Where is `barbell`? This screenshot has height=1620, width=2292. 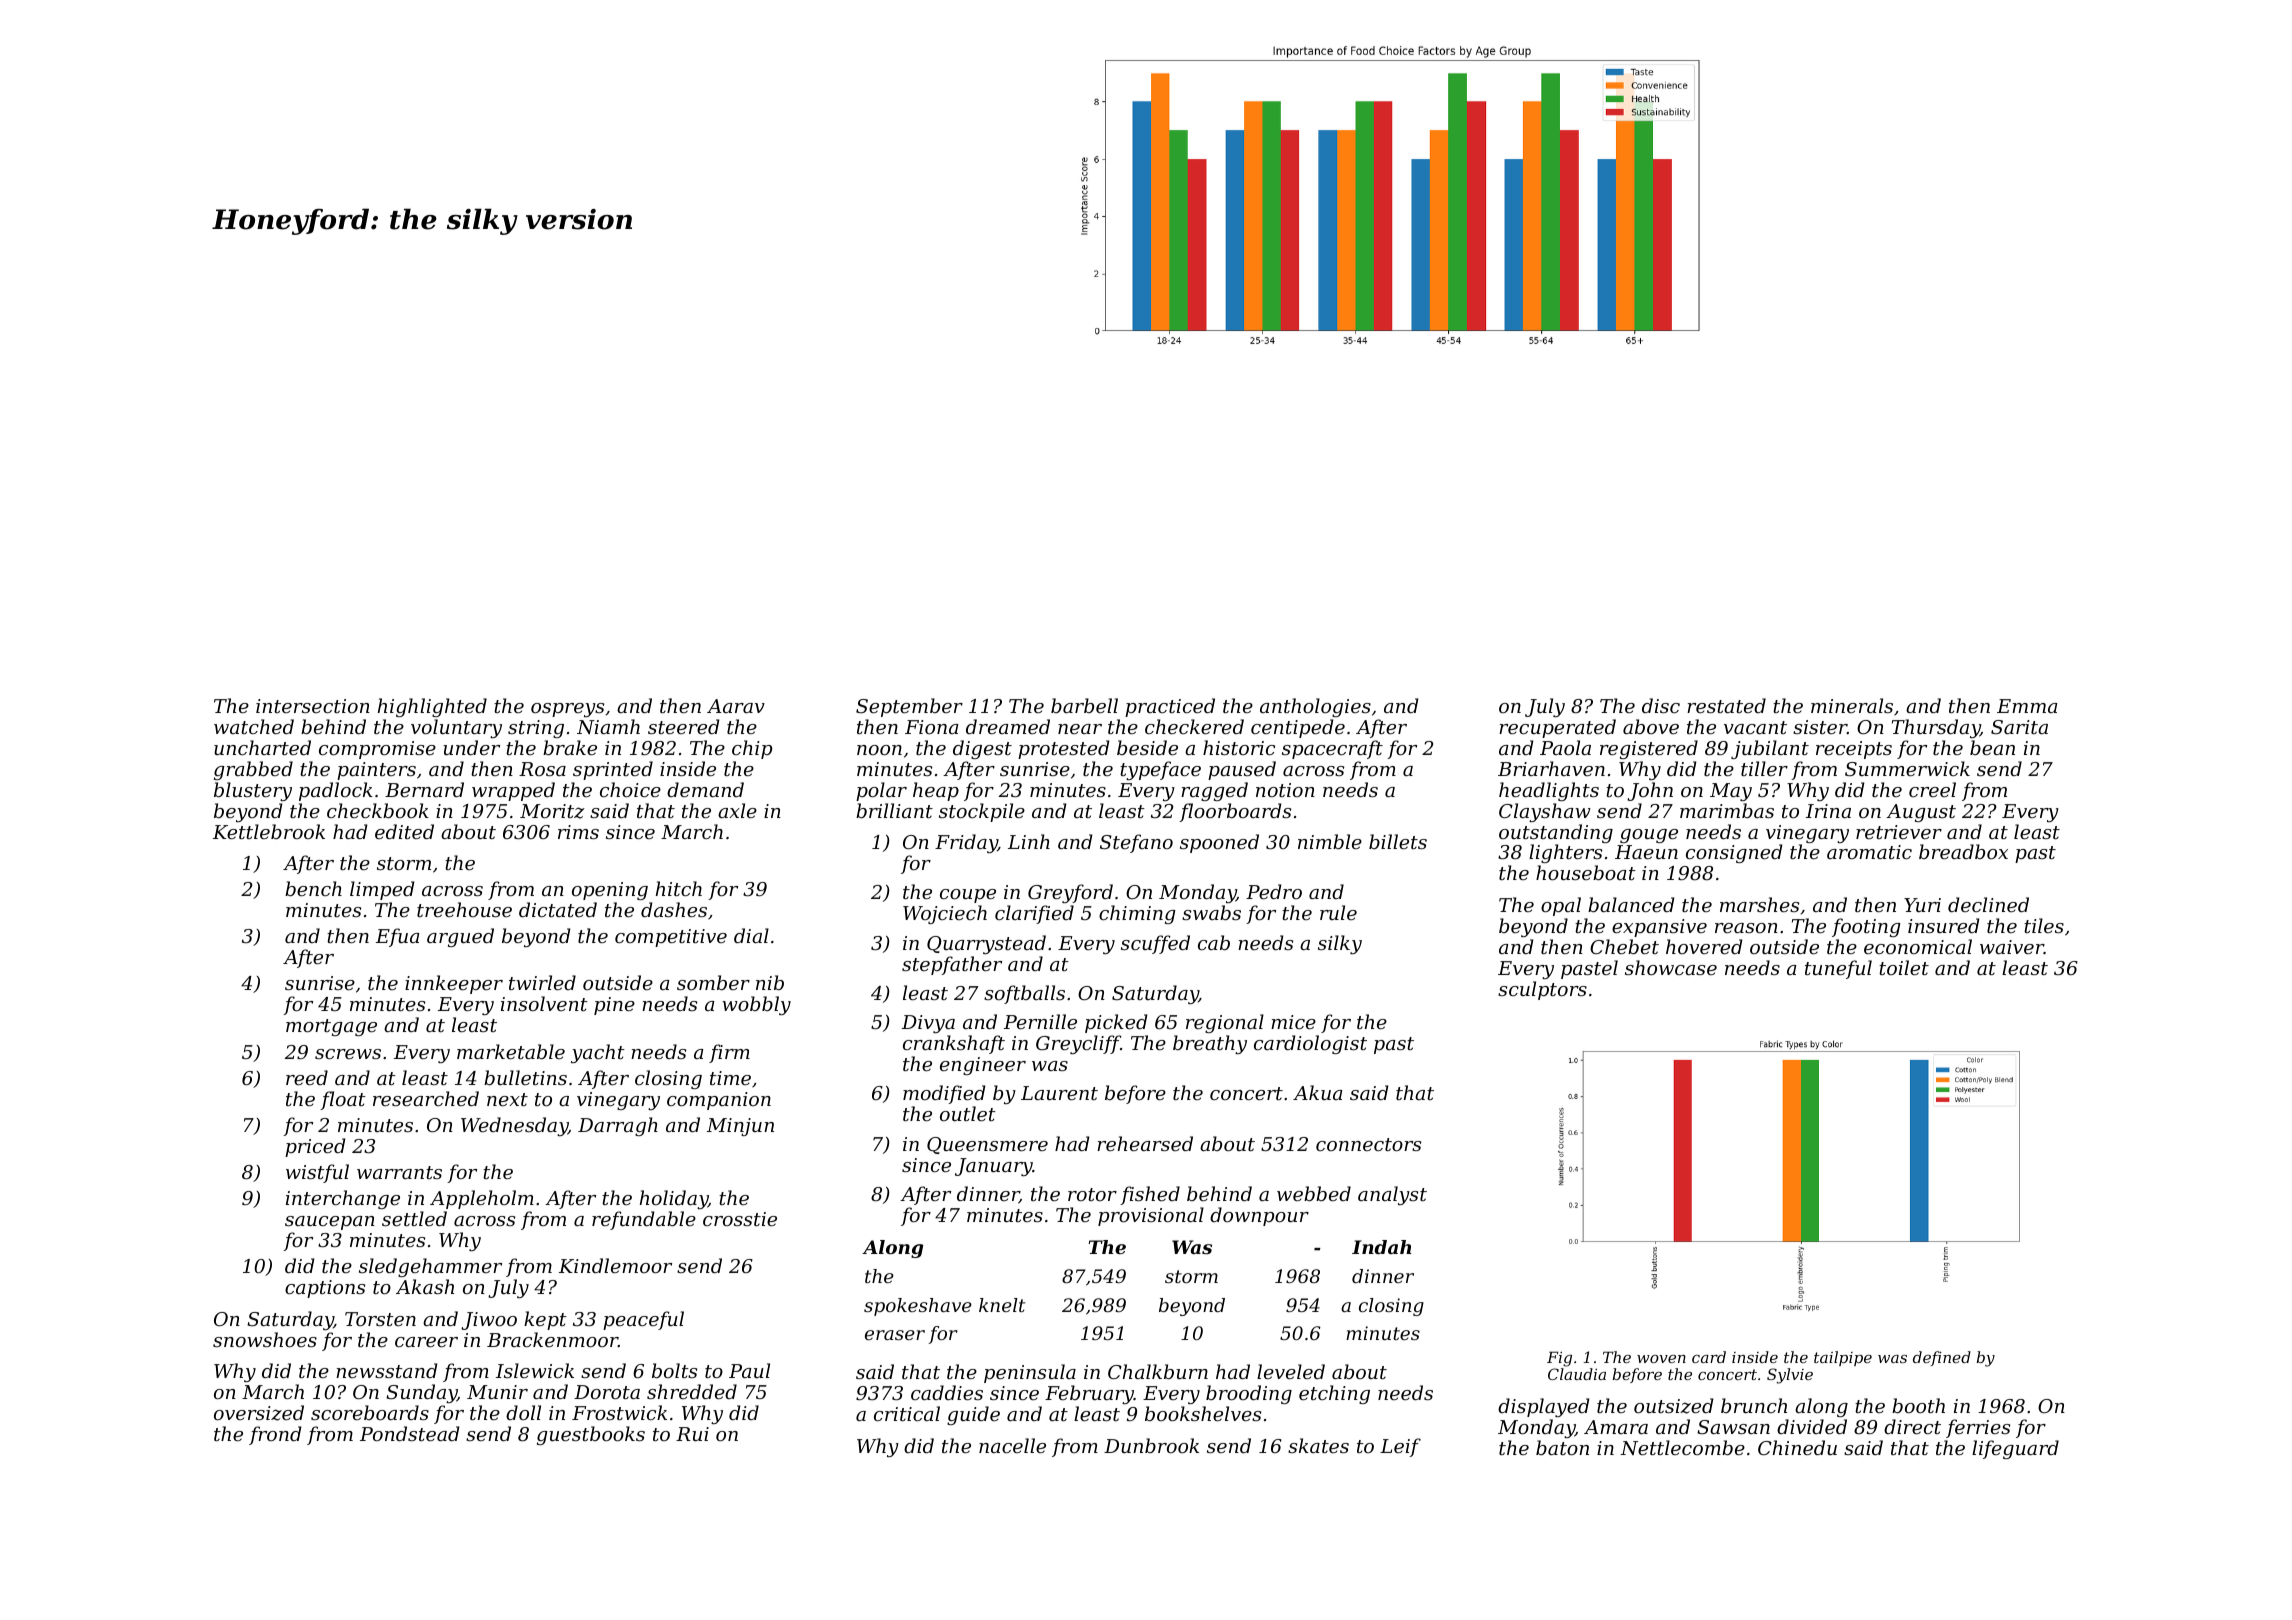 barbell is located at coordinates (1084, 705).
